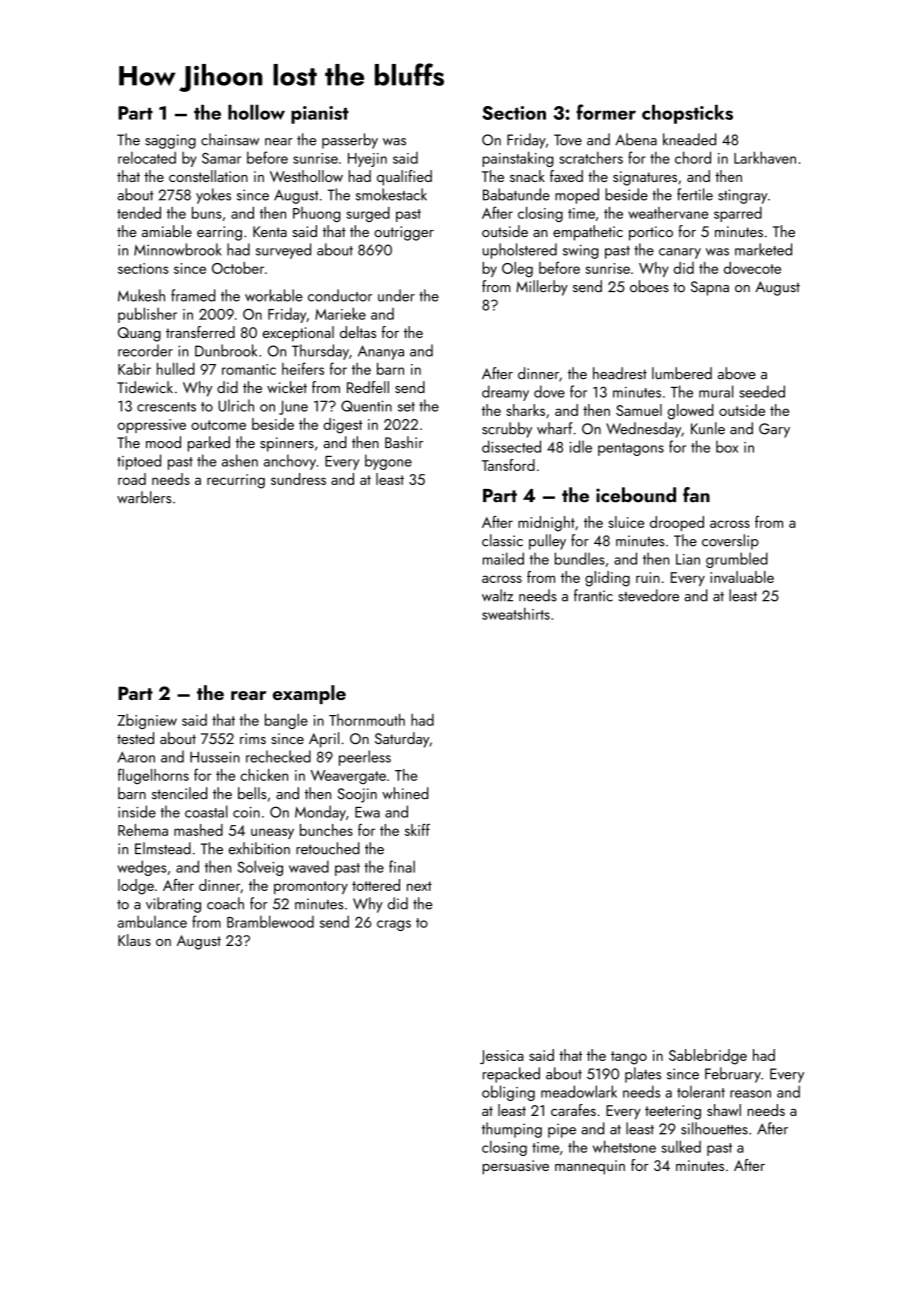 Image resolution: width=924 pixels, height=1314 pixels. I want to click on frantic, so click(593, 595).
